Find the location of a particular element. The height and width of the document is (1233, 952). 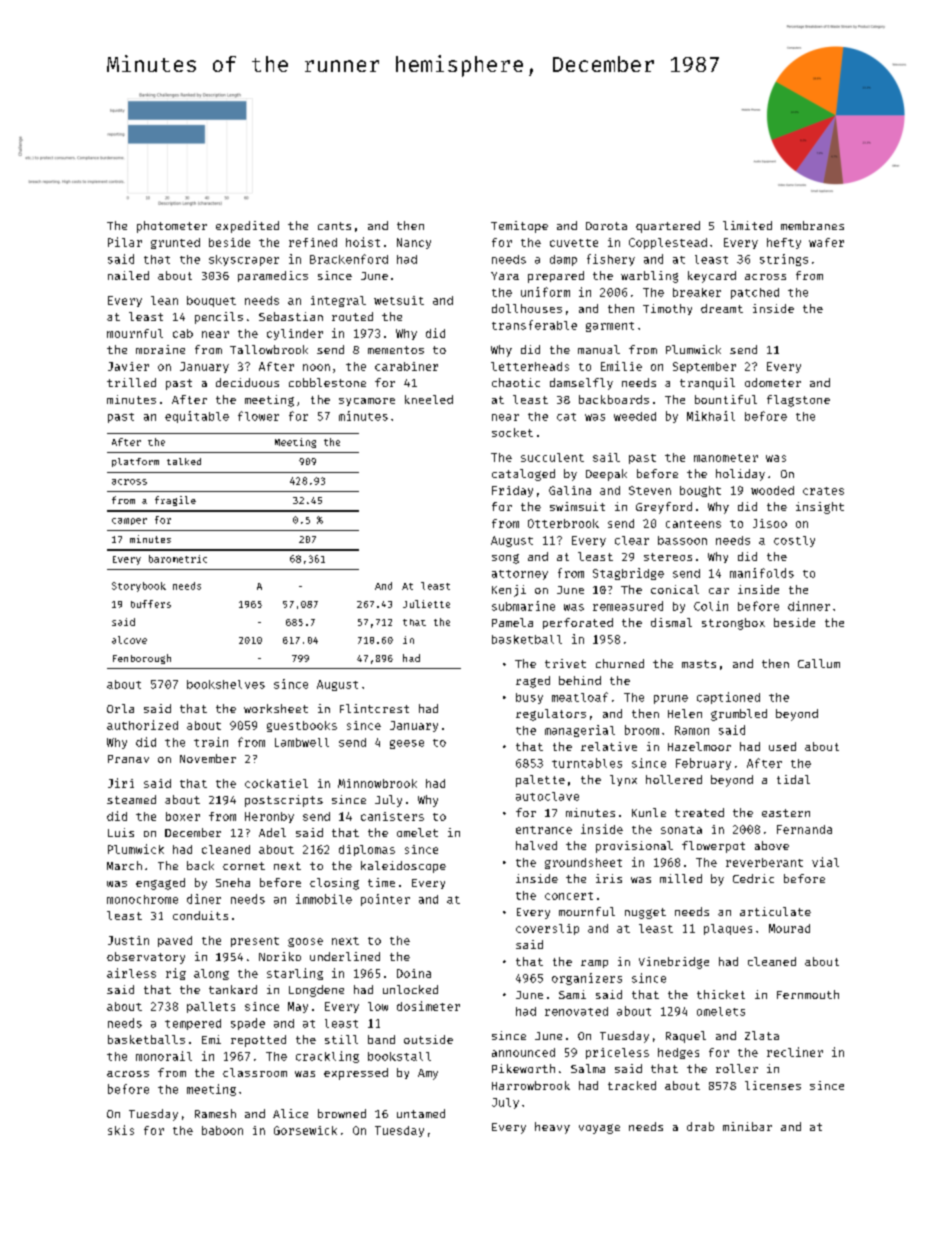

clear is located at coordinates (632, 540).
